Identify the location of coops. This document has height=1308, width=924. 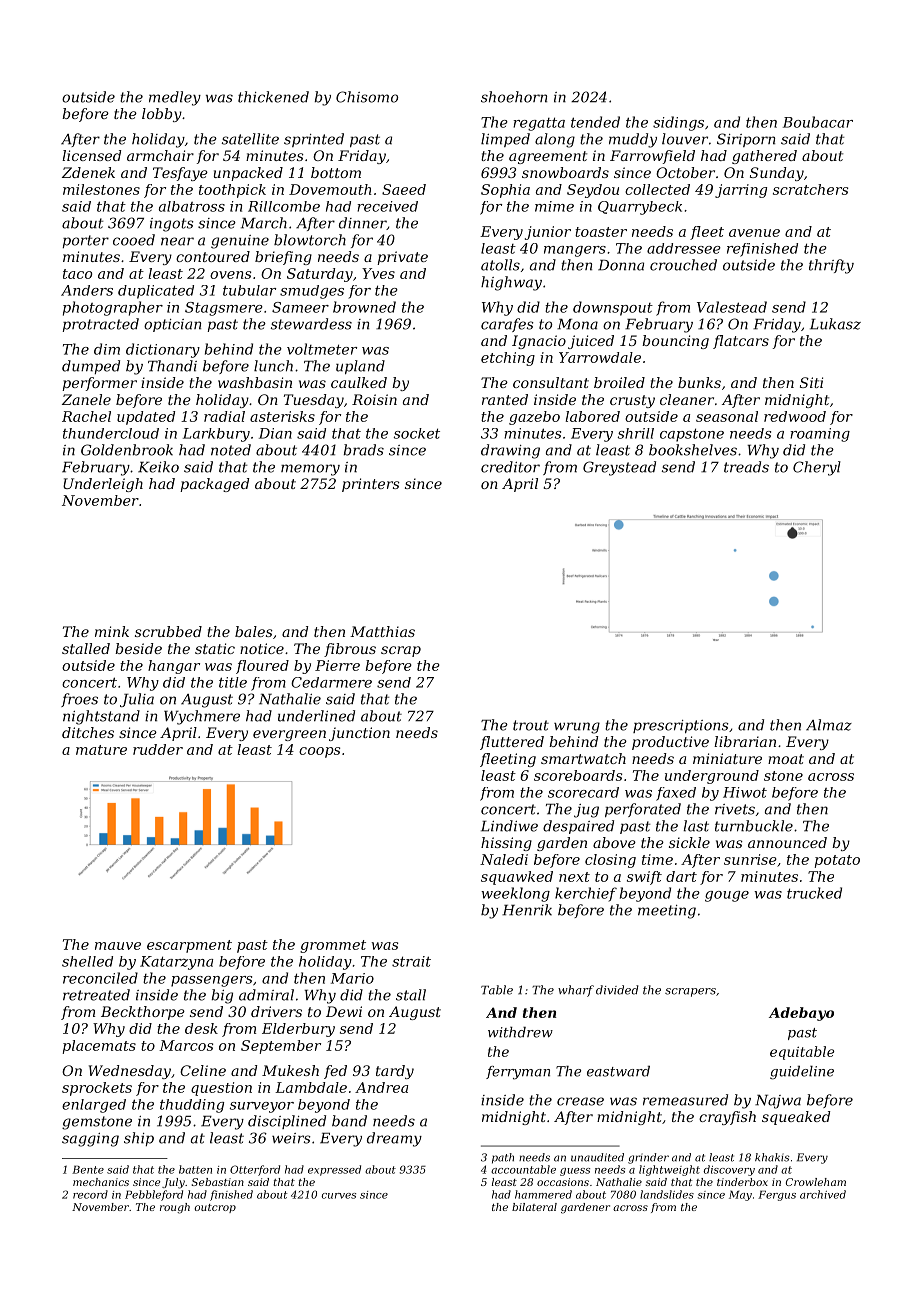
(319, 752).
